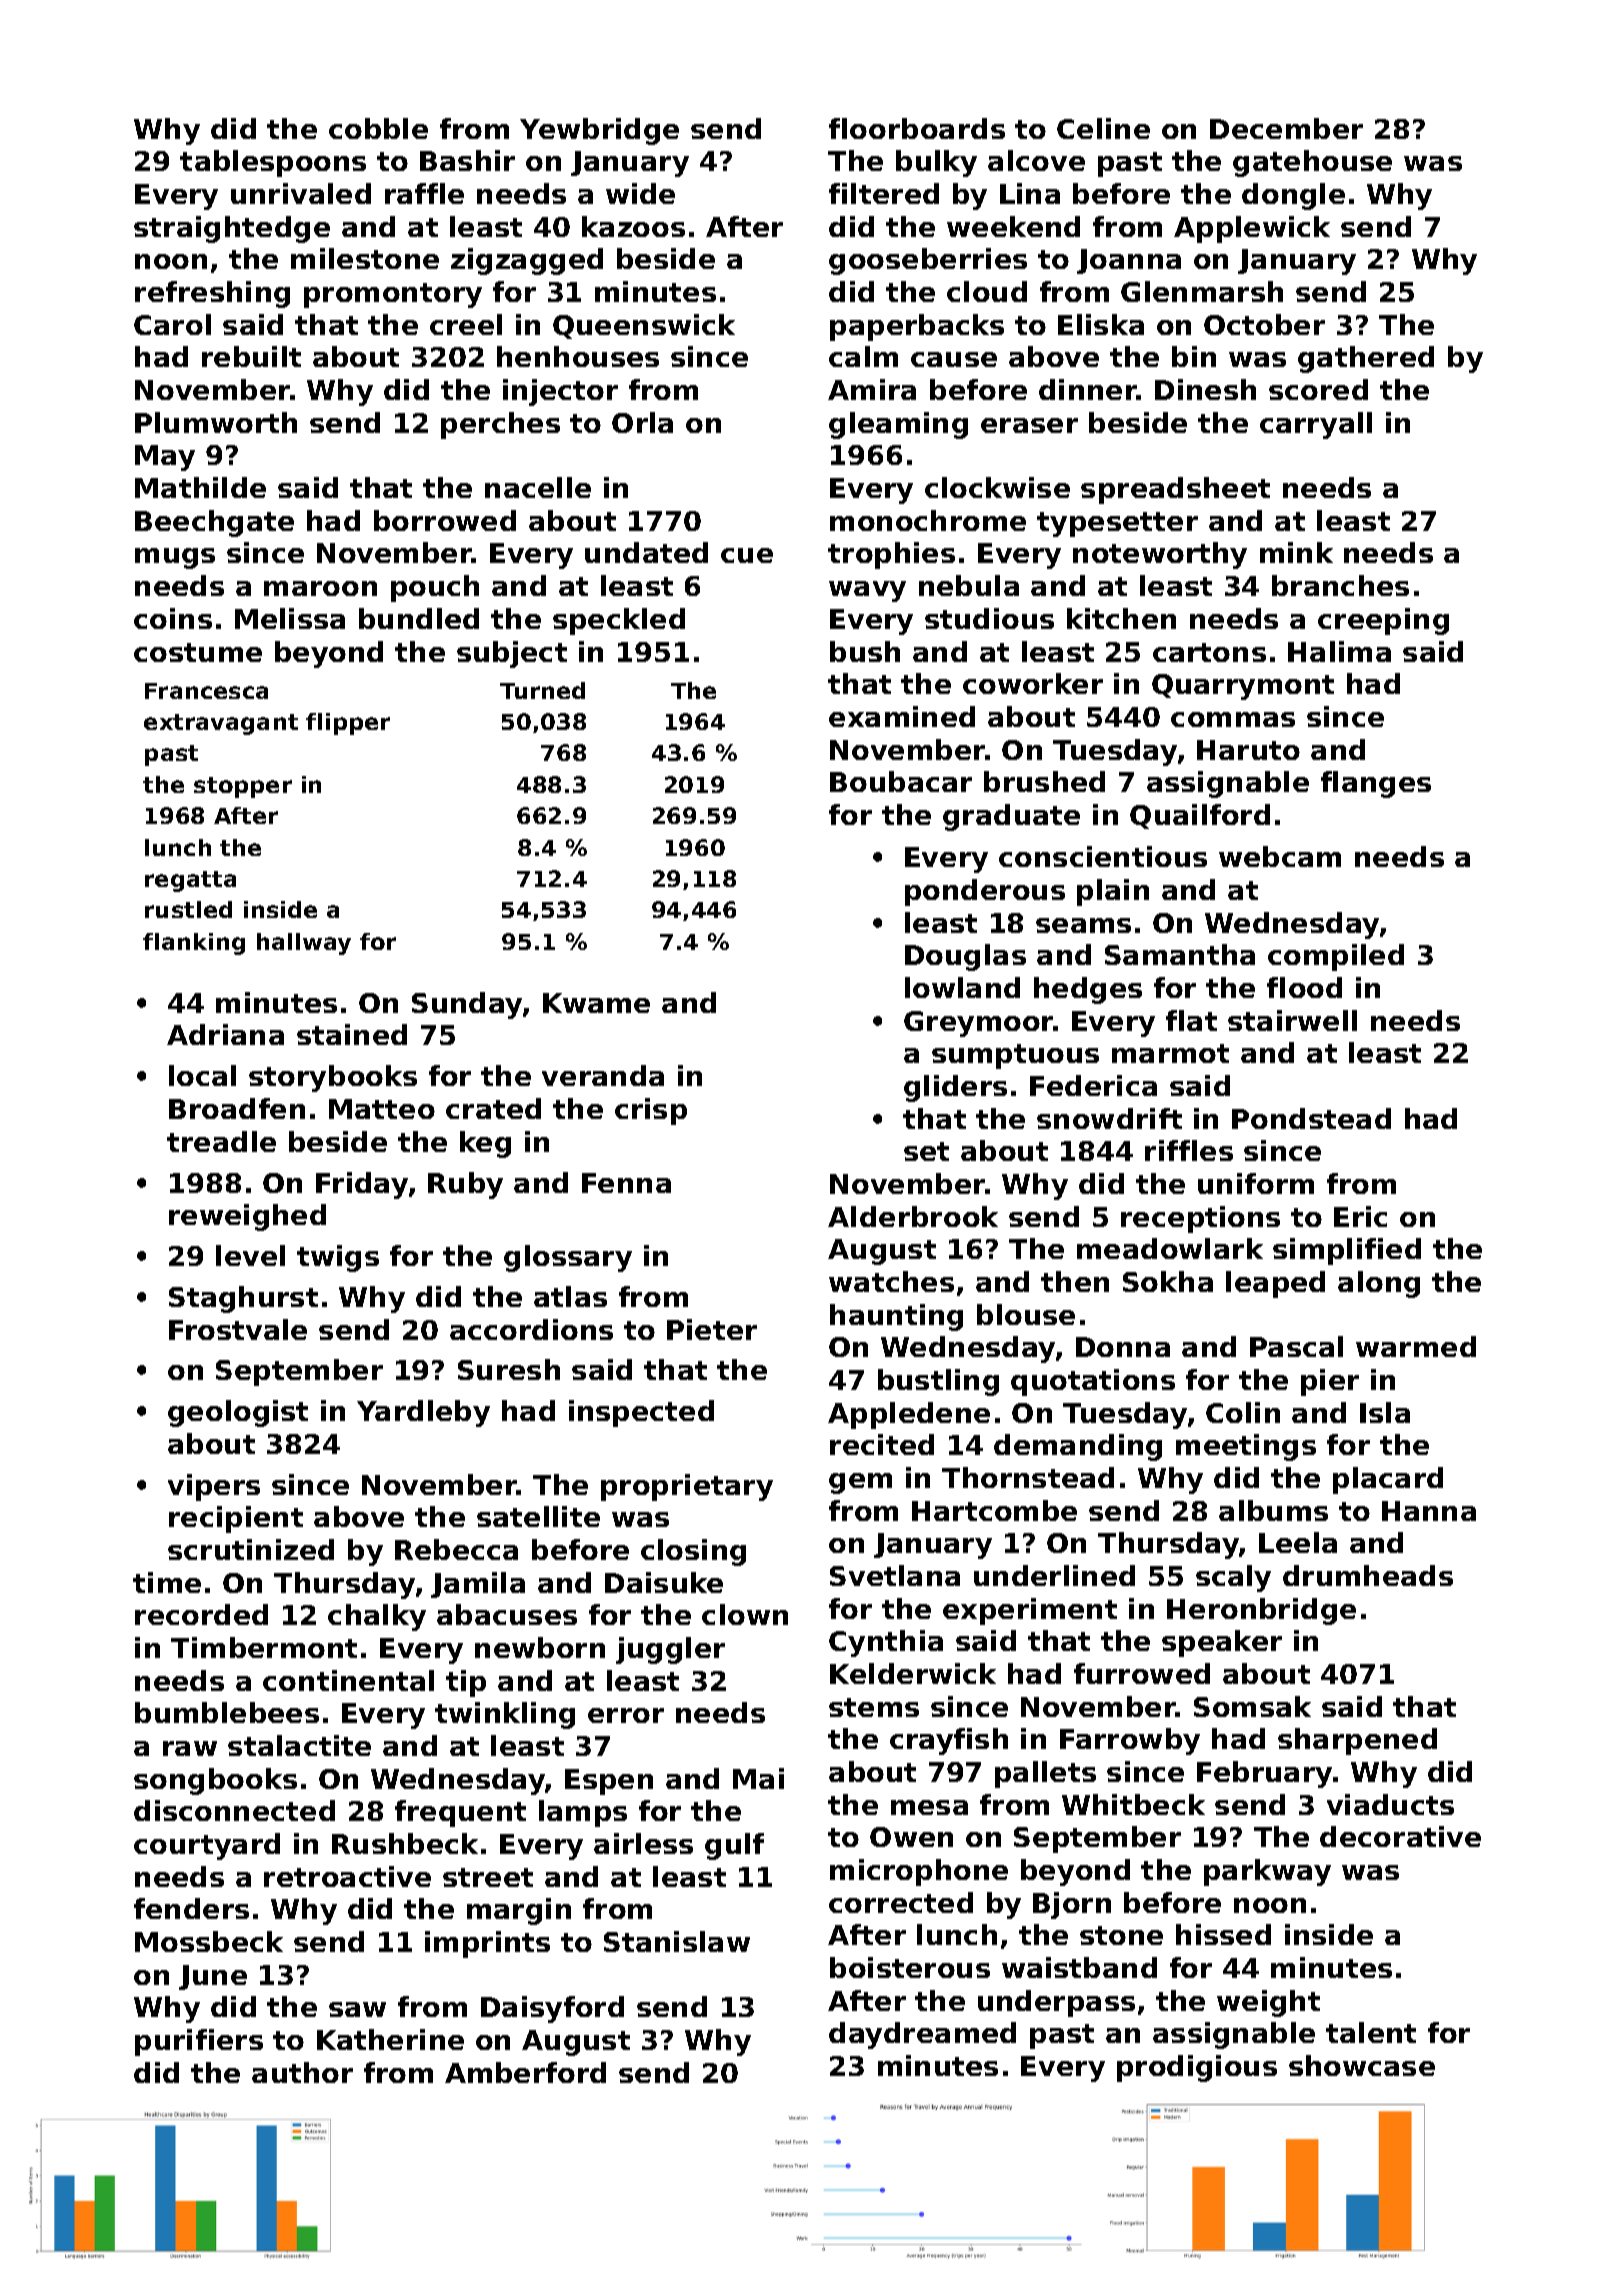 The width and height of the image is (1620, 2292). Describe the element at coordinates (895, 1575) in the image. I see `Svetlana` at that location.
